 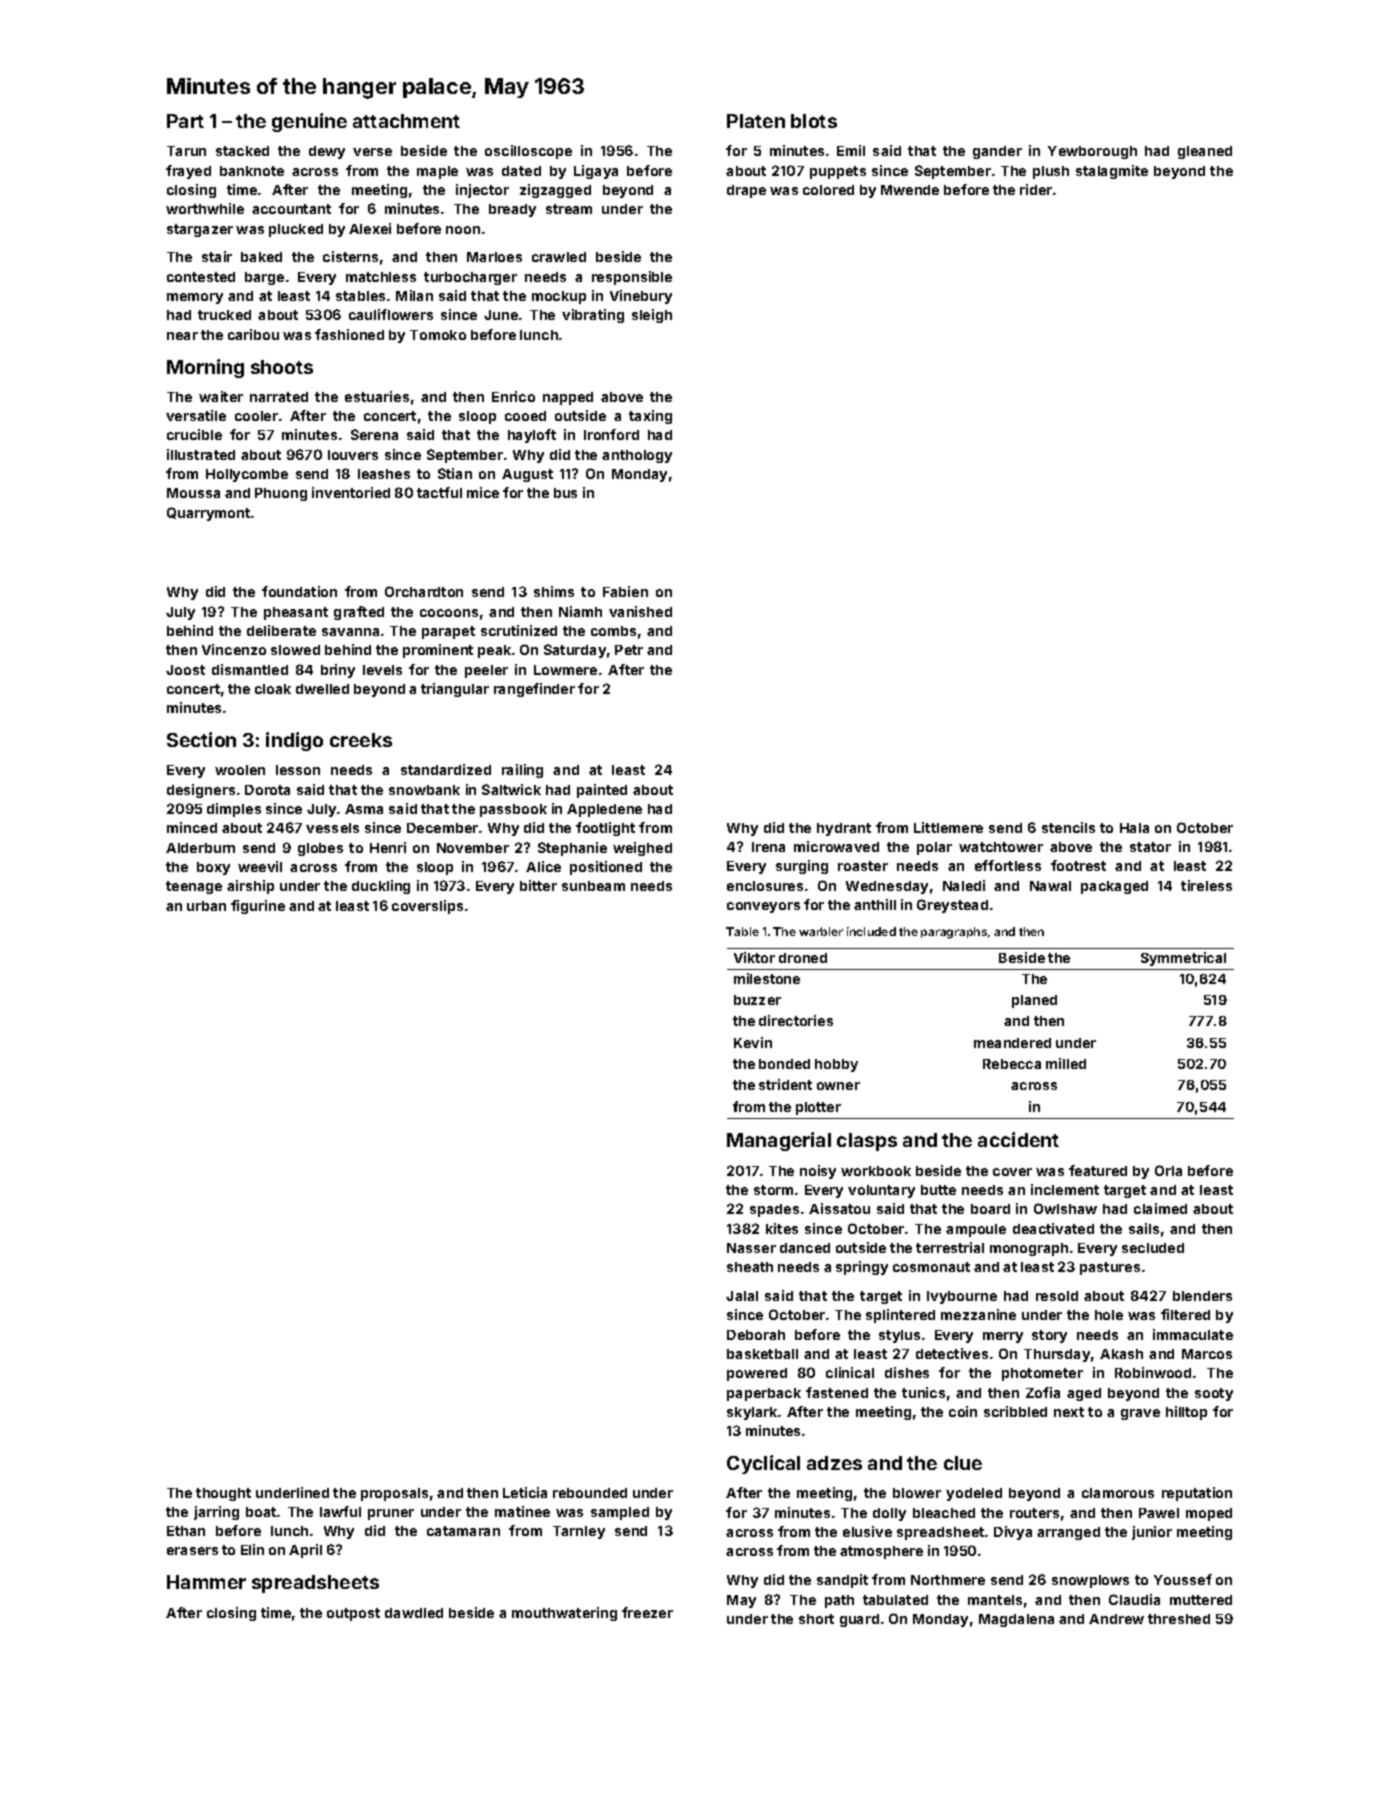 I want to click on Part, so click(x=185, y=121).
